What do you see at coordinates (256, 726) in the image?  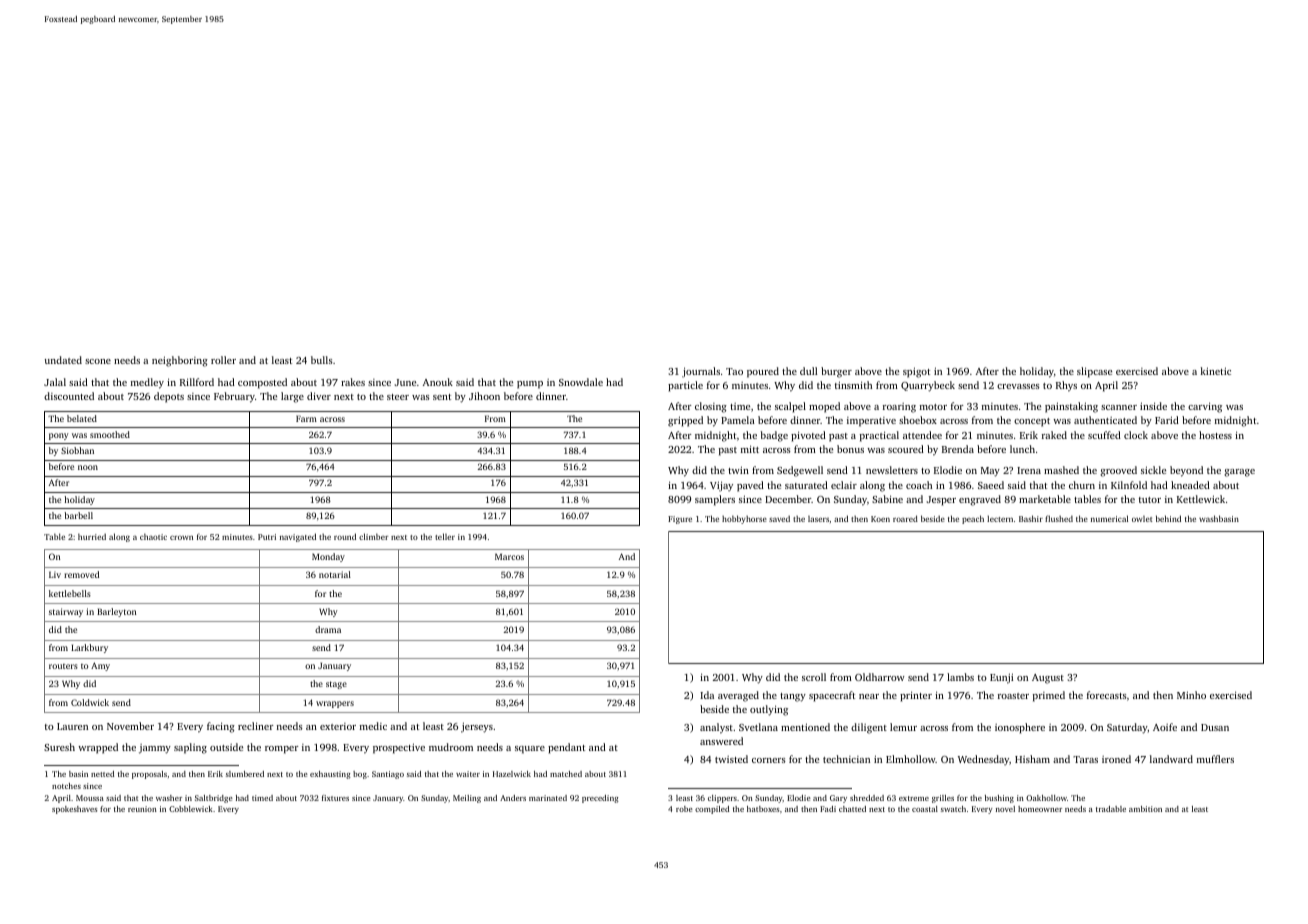 I see `recliner` at bounding box center [256, 726].
